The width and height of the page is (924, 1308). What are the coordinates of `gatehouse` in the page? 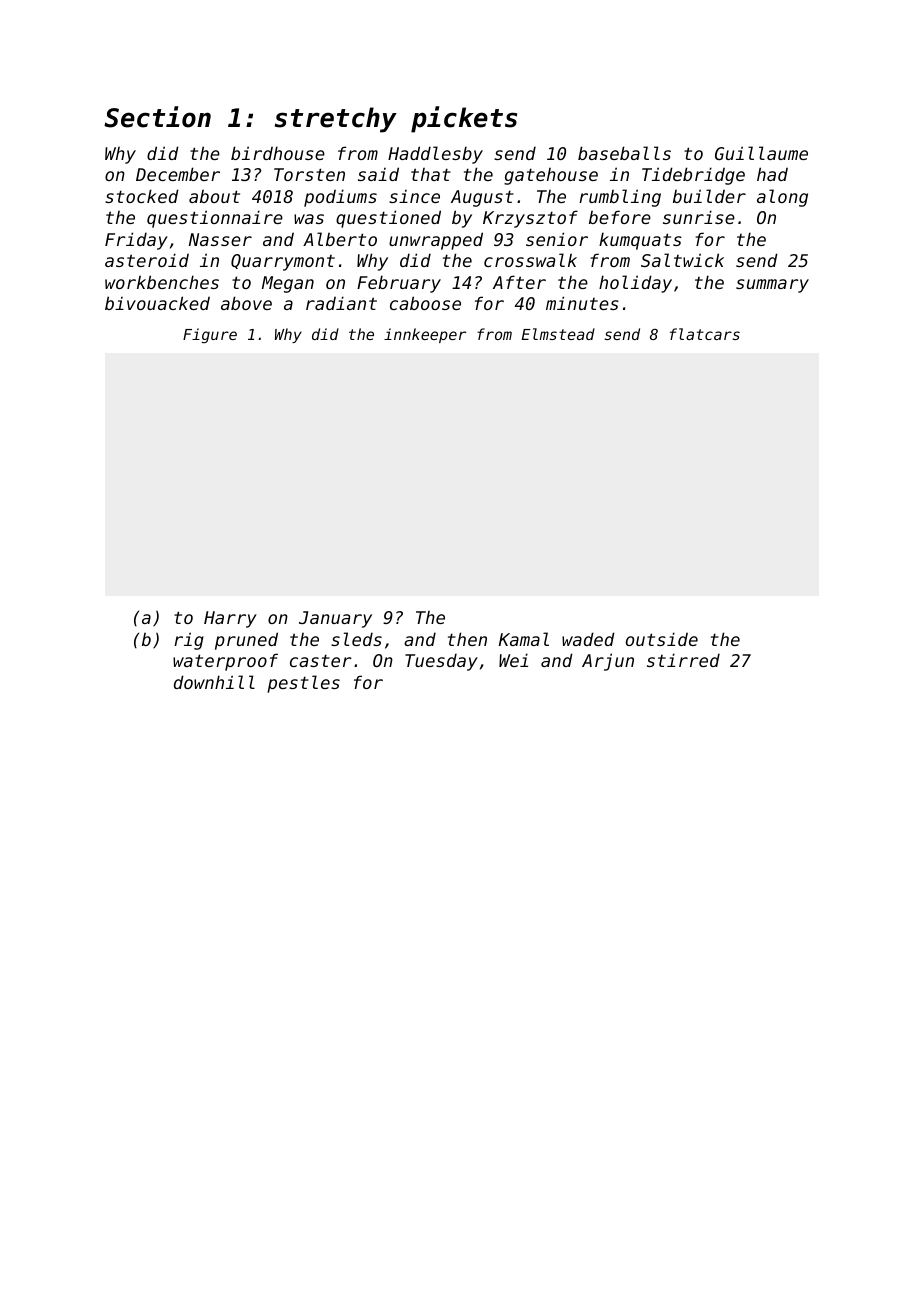 It's located at (551, 176).
